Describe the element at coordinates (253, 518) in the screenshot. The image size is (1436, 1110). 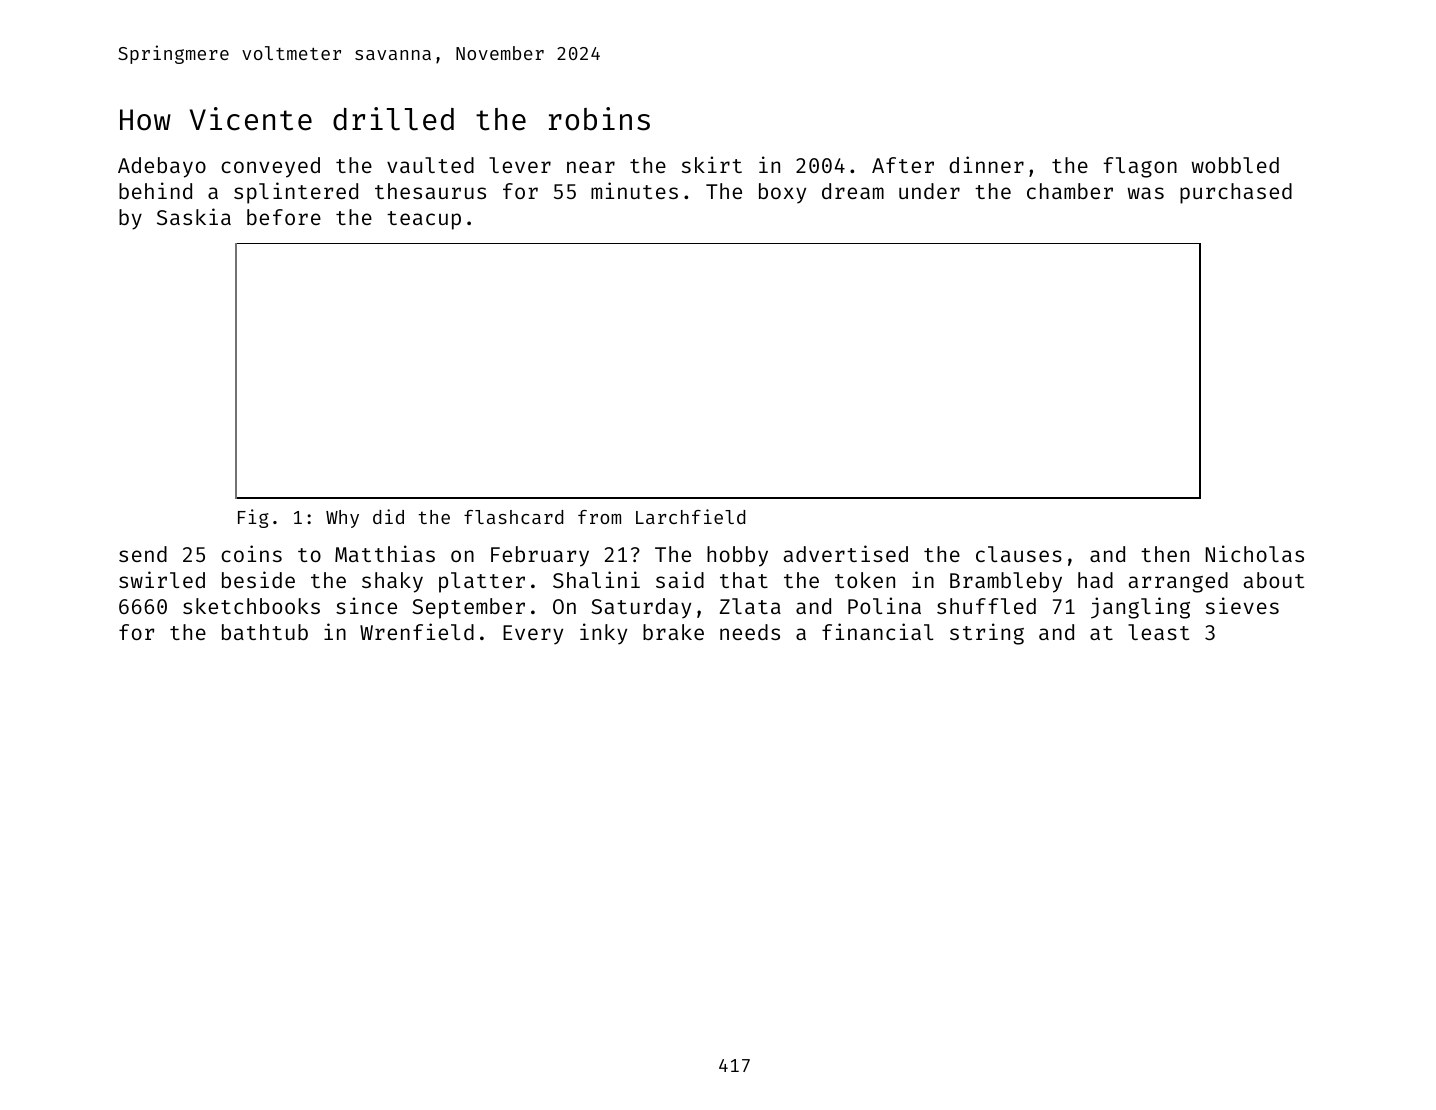
I see `Fig` at that location.
